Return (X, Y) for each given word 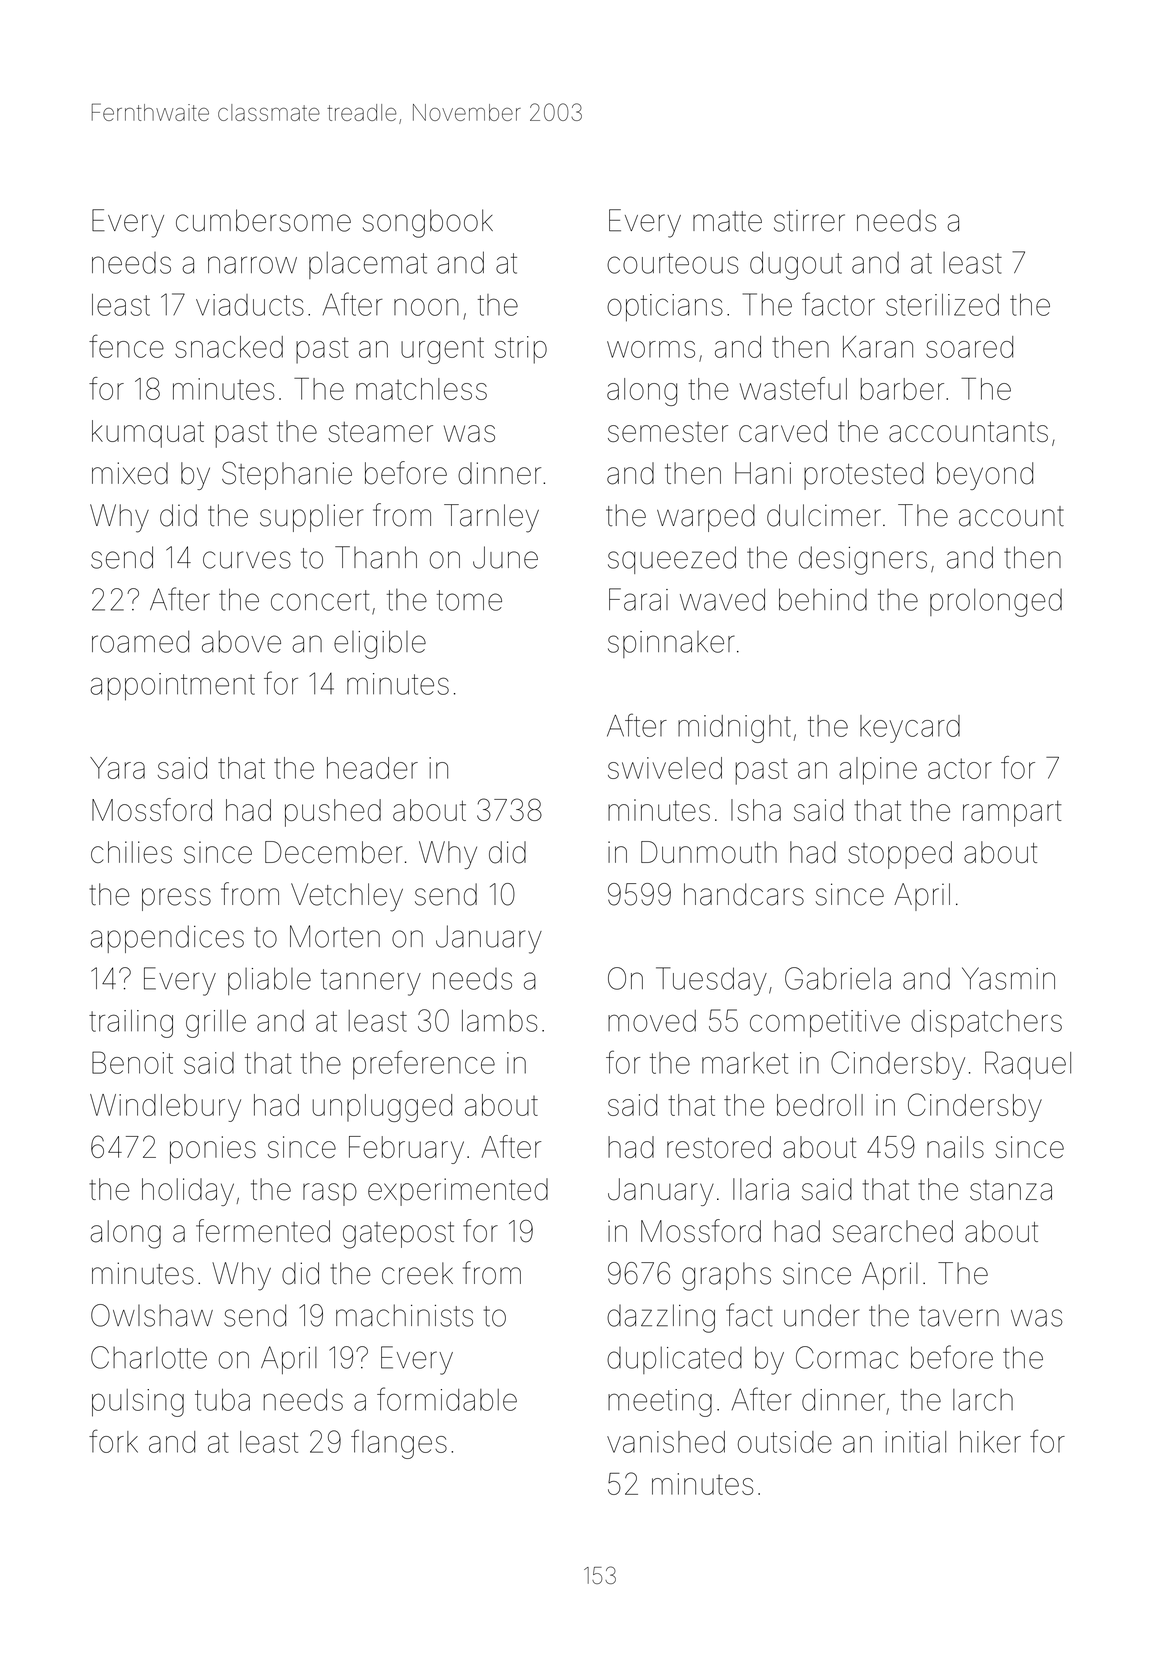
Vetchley (347, 897)
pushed (333, 813)
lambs (500, 1021)
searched (893, 1231)
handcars (744, 894)
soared (969, 347)
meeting (660, 1403)
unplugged (382, 1108)
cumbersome (263, 220)
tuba (222, 1400)
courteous (672, 263)
